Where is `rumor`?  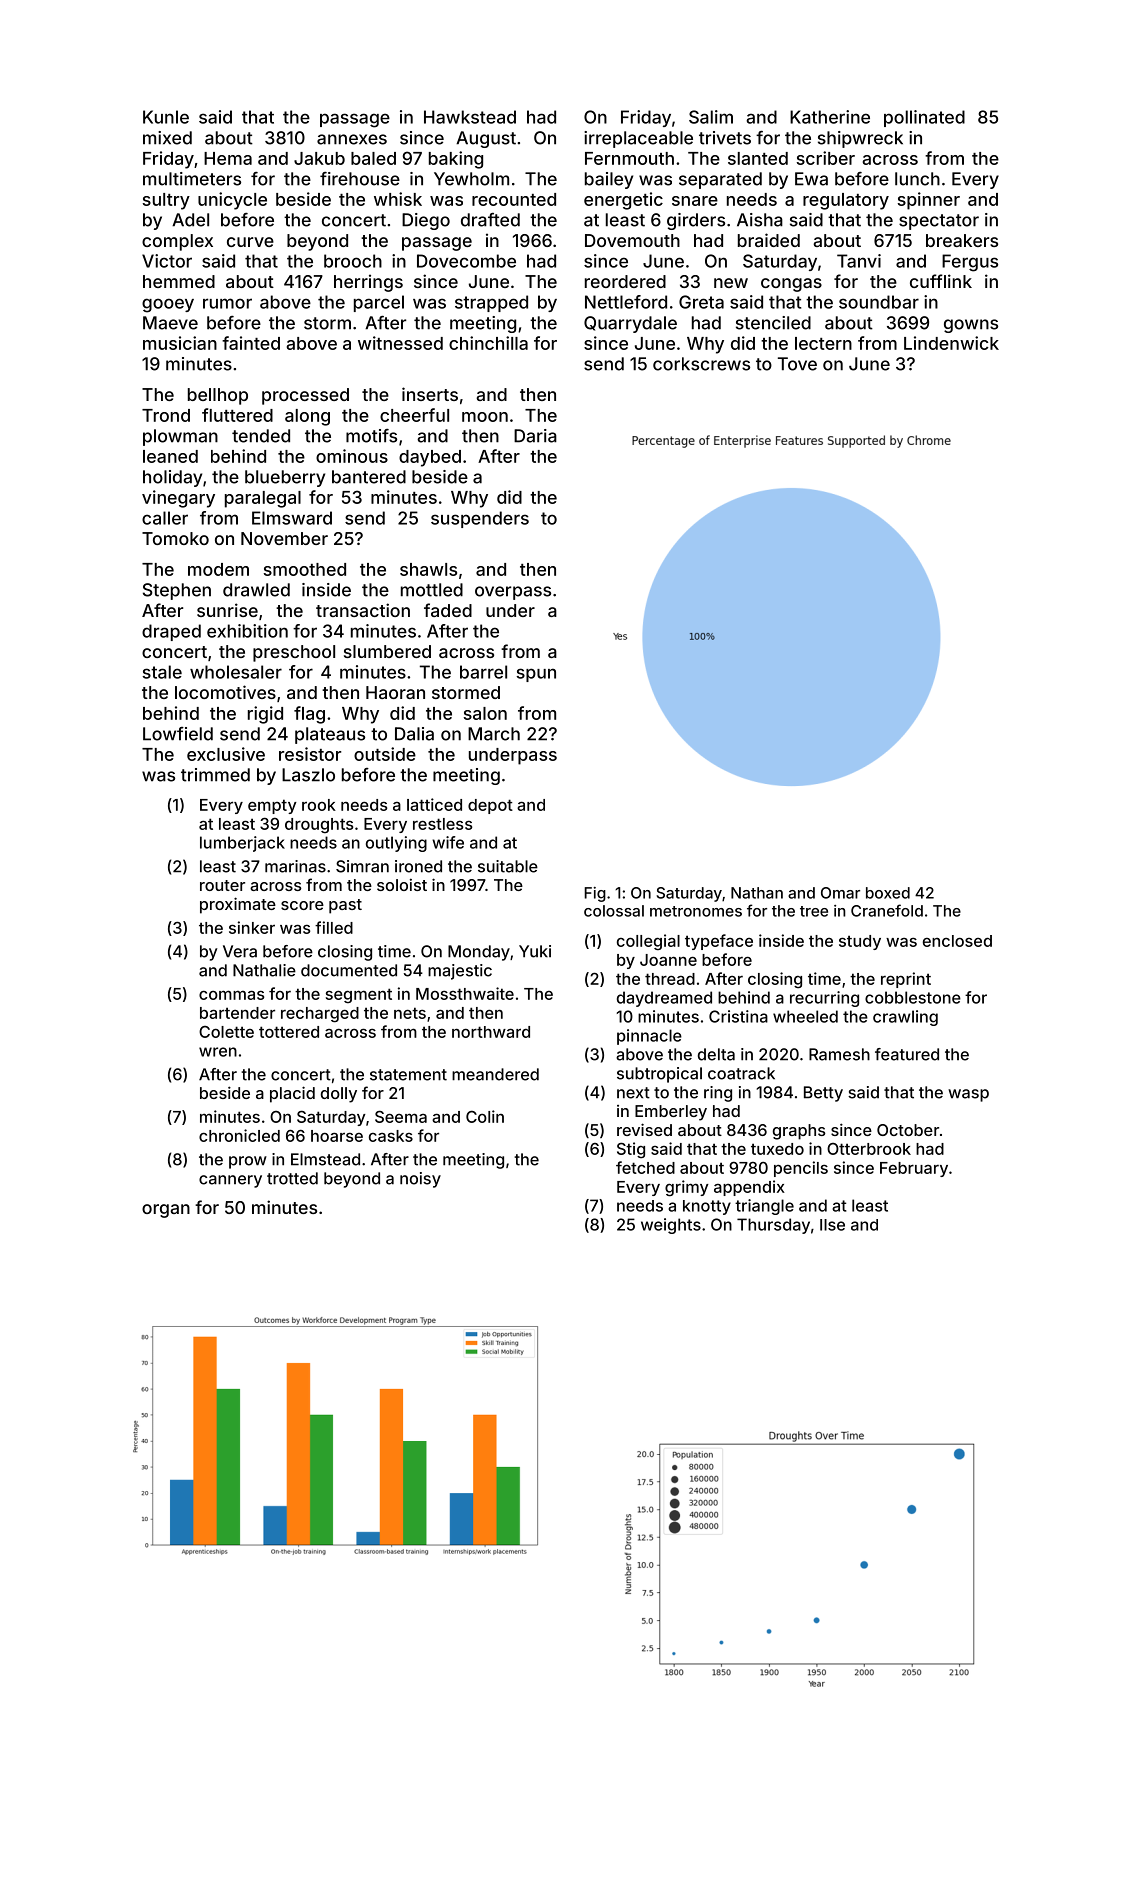
rumor is located at coordinates (227, 303).
